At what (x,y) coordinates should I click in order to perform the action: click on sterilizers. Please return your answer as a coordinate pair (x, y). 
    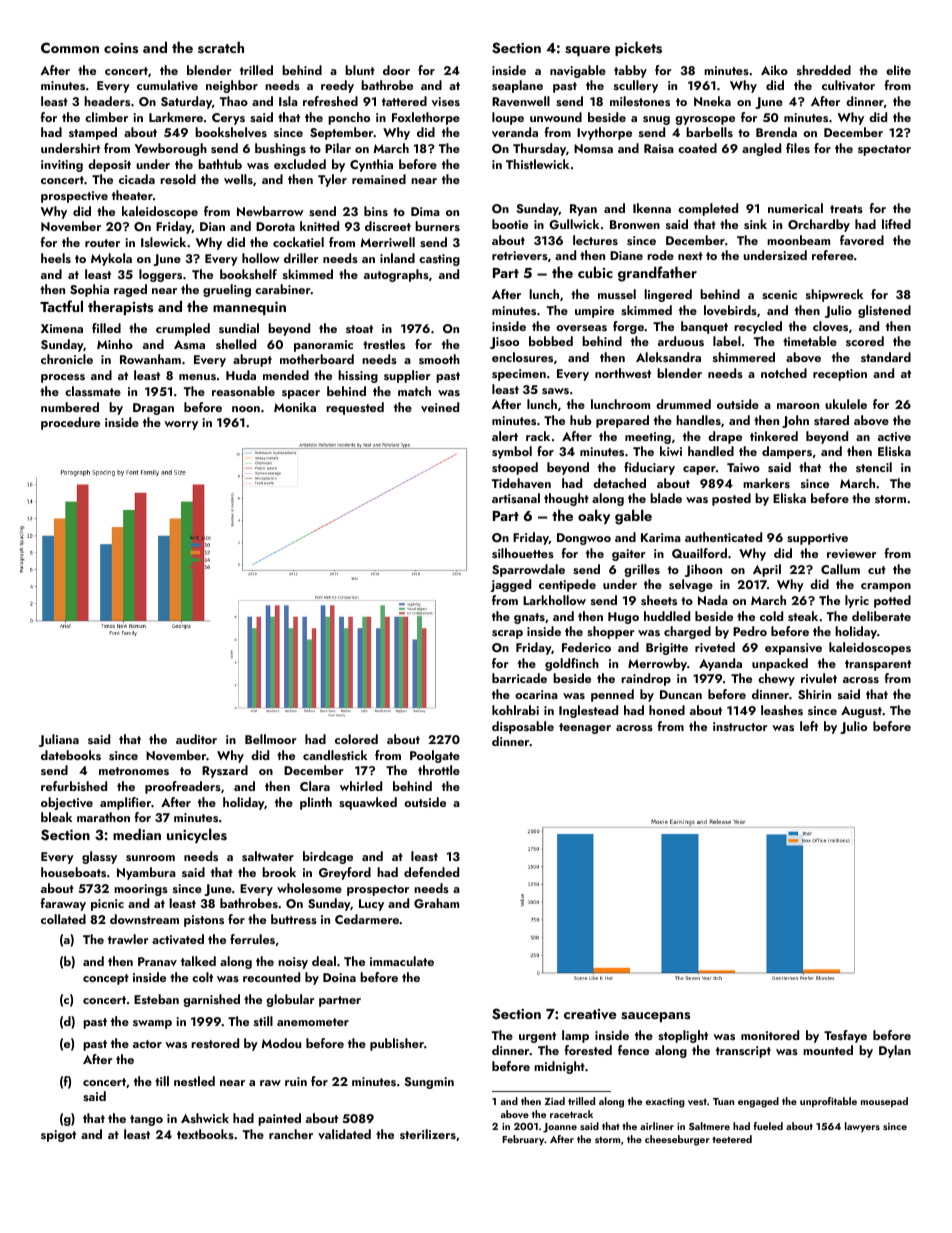
    Looking at the image, I should click on (428, 1134).
